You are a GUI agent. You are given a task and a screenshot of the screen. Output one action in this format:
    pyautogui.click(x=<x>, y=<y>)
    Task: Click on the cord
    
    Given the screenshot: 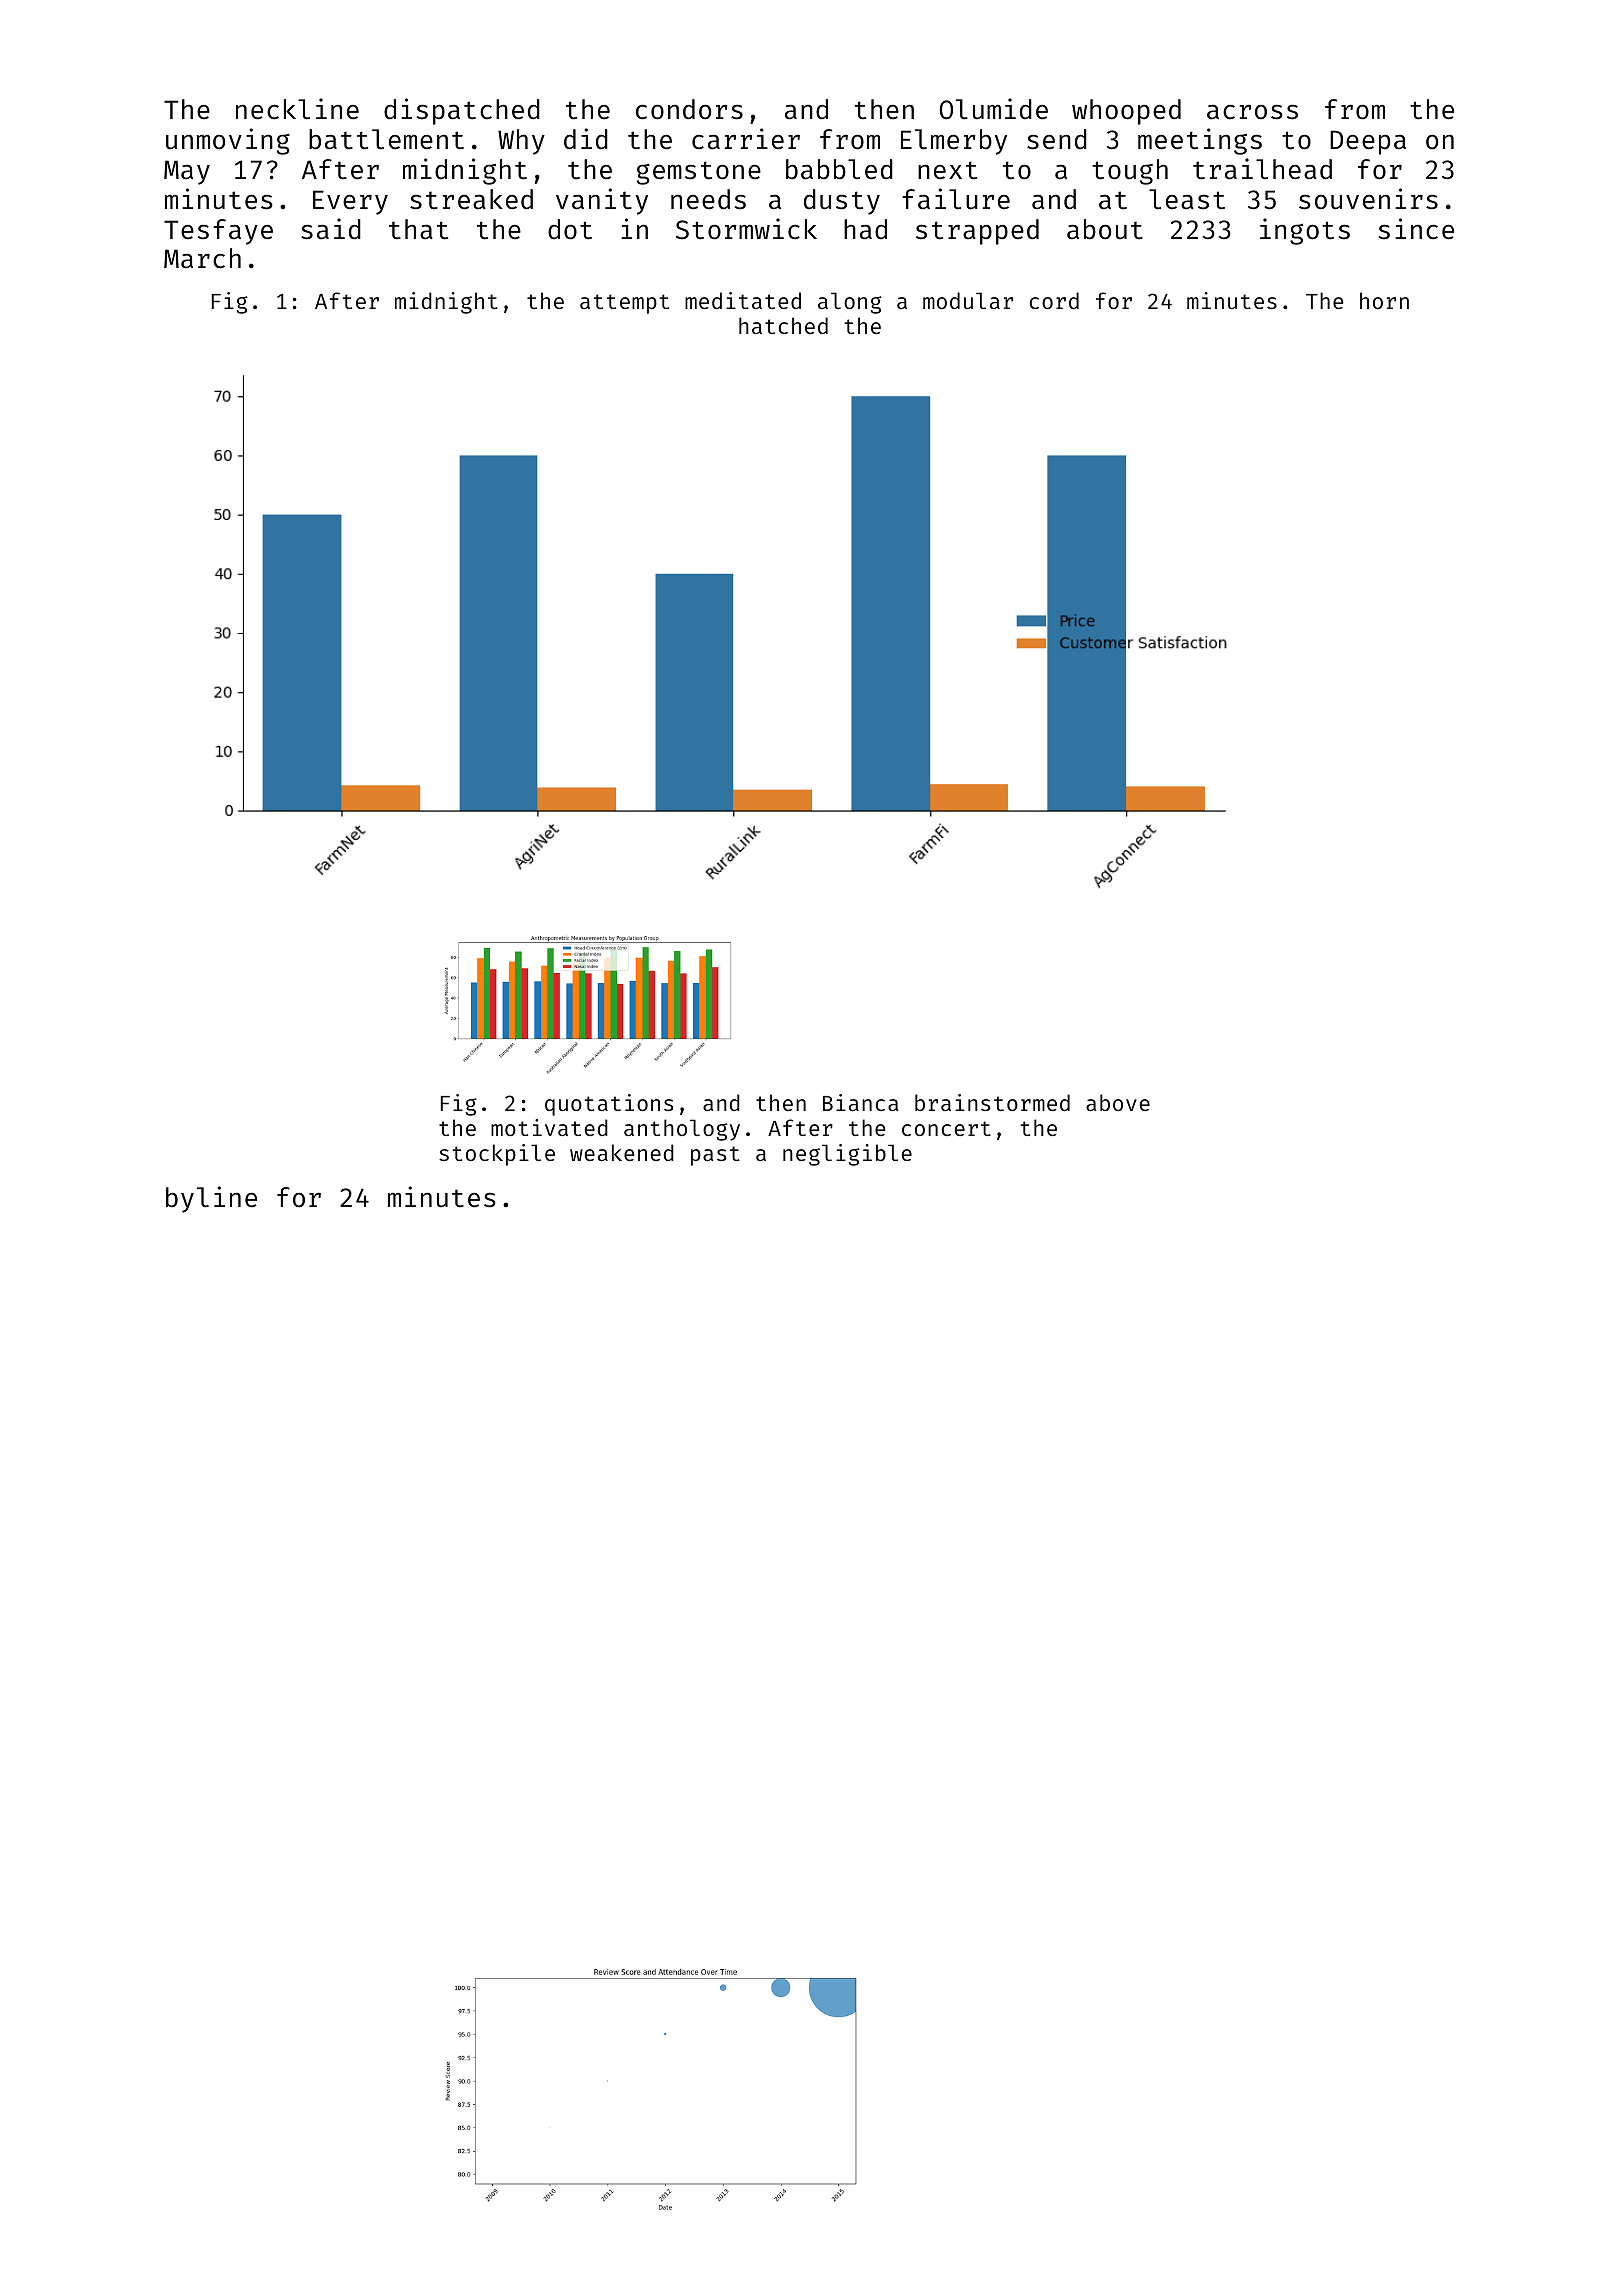 What is the action you would take?
    pyautogui.click(x=1054, y=300)
